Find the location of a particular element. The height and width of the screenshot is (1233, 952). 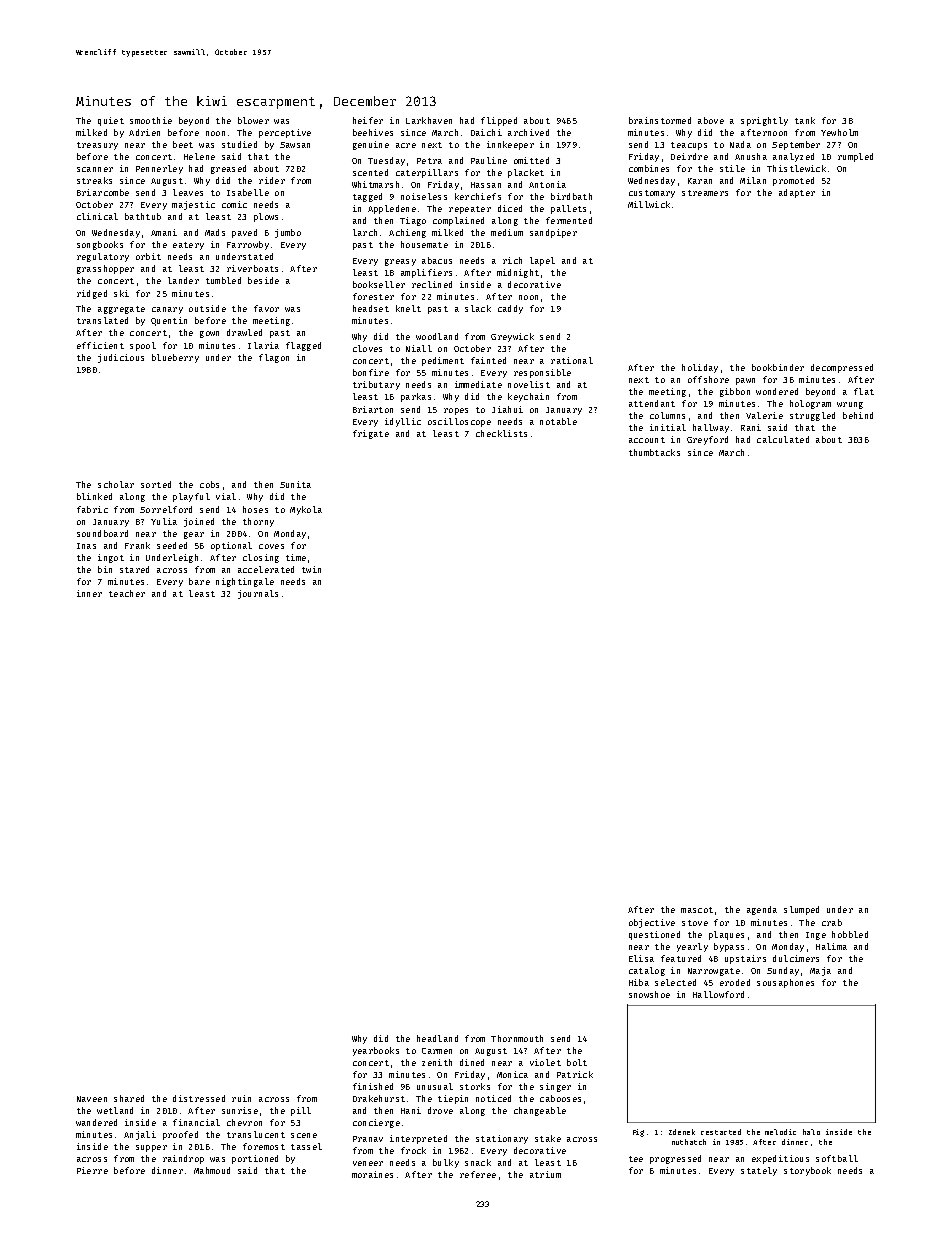

Maja is located at coordinates (820, 971).
